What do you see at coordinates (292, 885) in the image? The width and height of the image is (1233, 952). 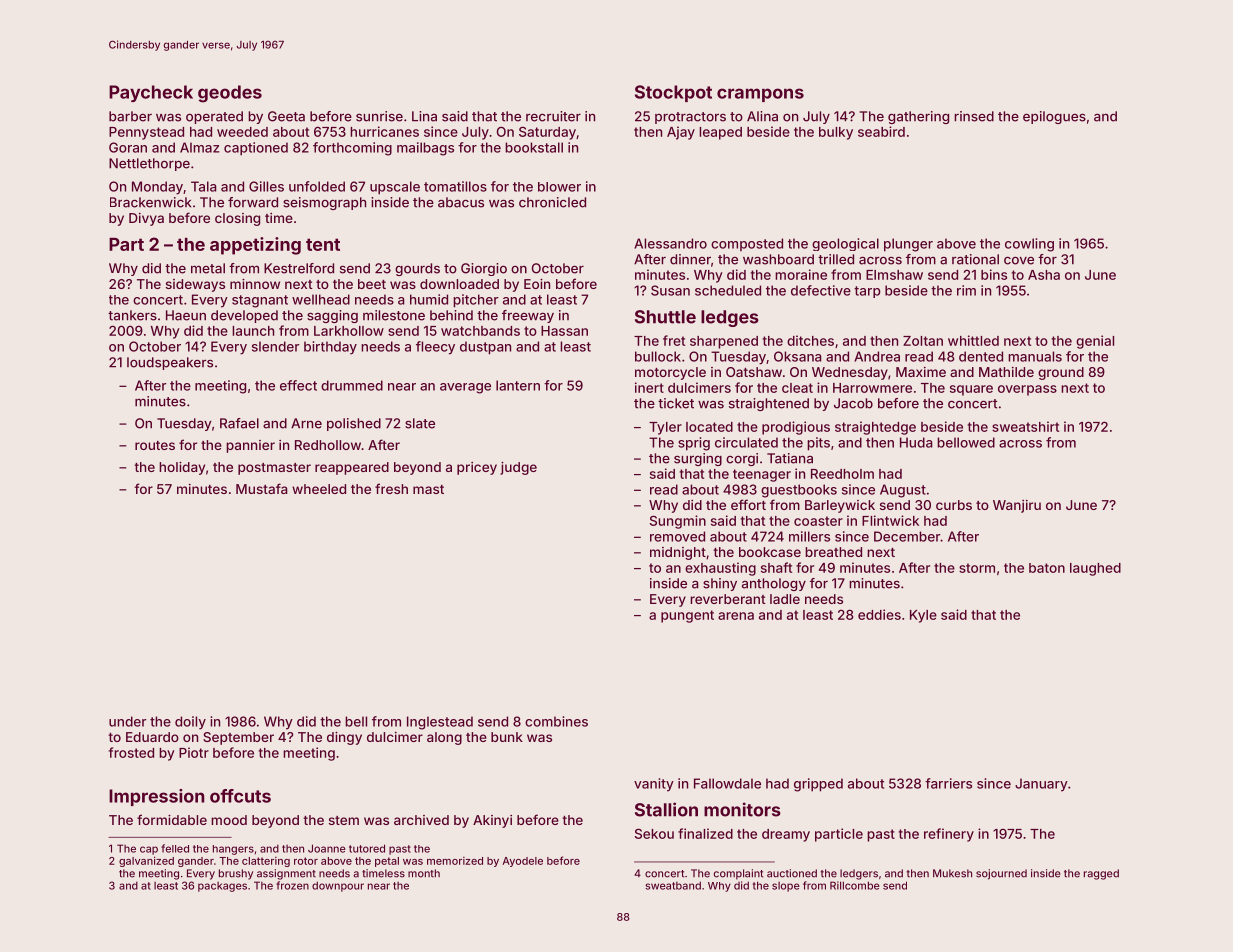 I see `frozen` at bounding box center [292, 885].
